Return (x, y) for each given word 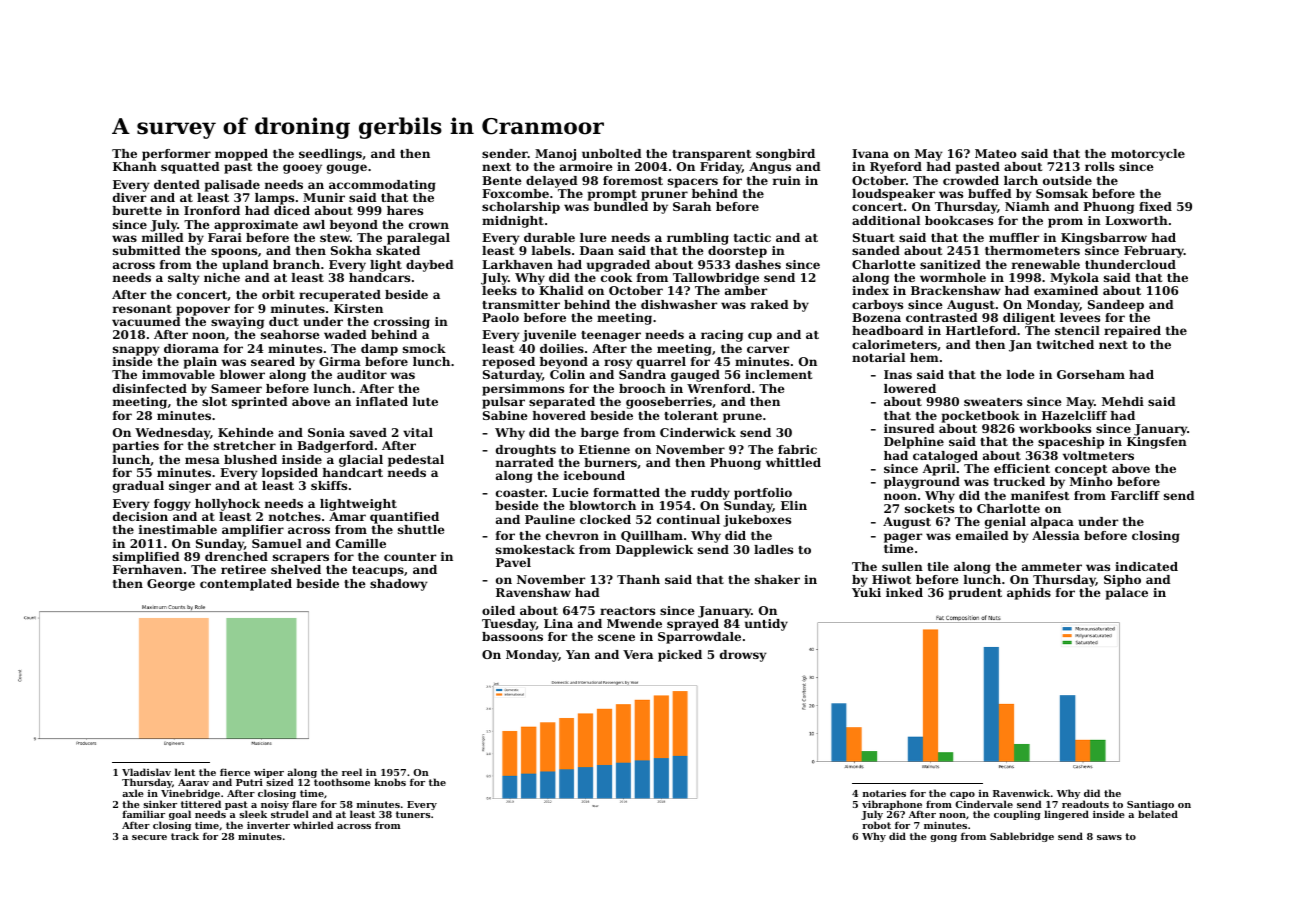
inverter (268, 825)
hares (405, 210)
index (870, 290)
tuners (413, 814)
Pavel (513, 562)
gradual (138, 487)
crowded (971, 180)
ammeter (1052, 567)
